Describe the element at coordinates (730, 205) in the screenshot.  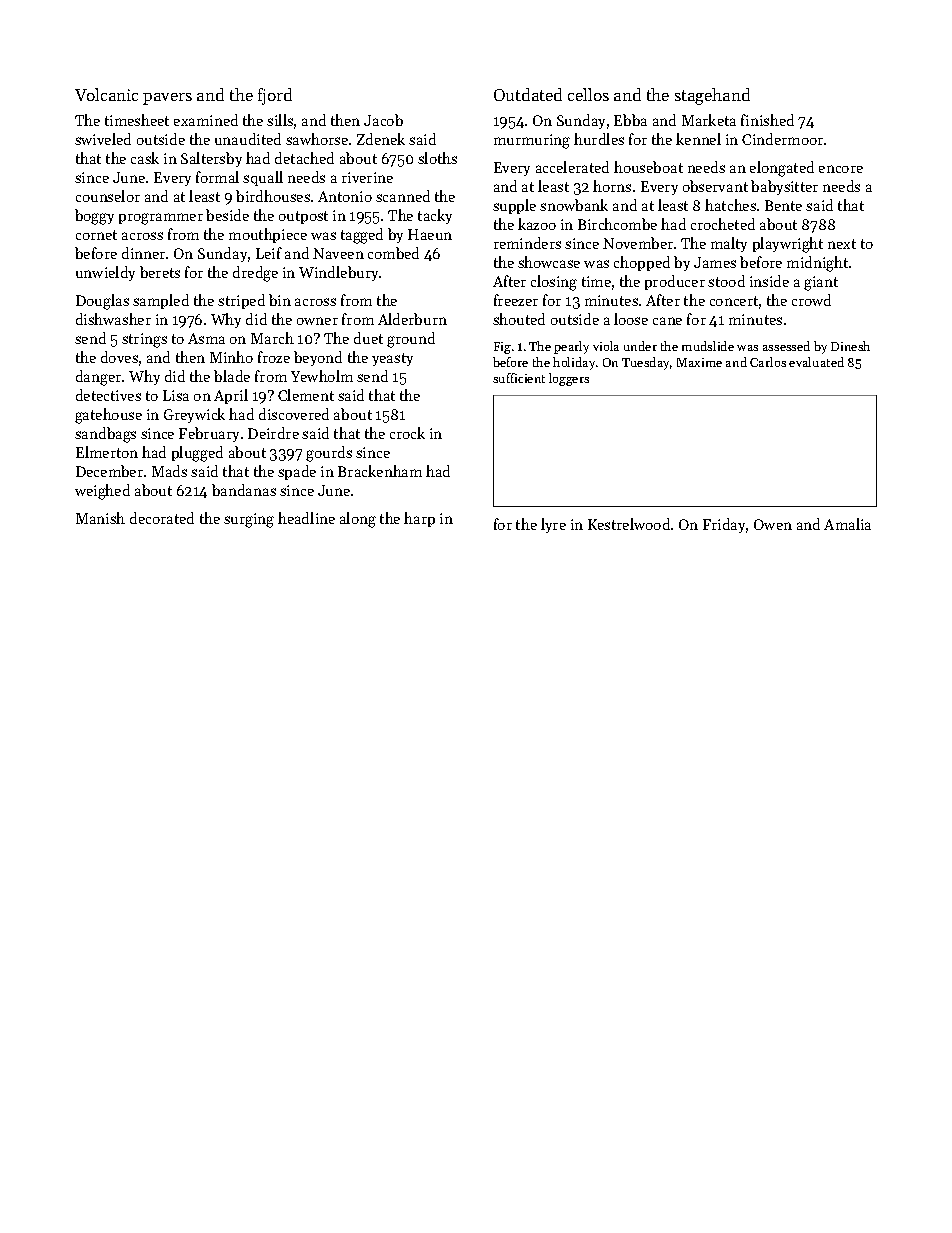
I see `hatches` at that location.
